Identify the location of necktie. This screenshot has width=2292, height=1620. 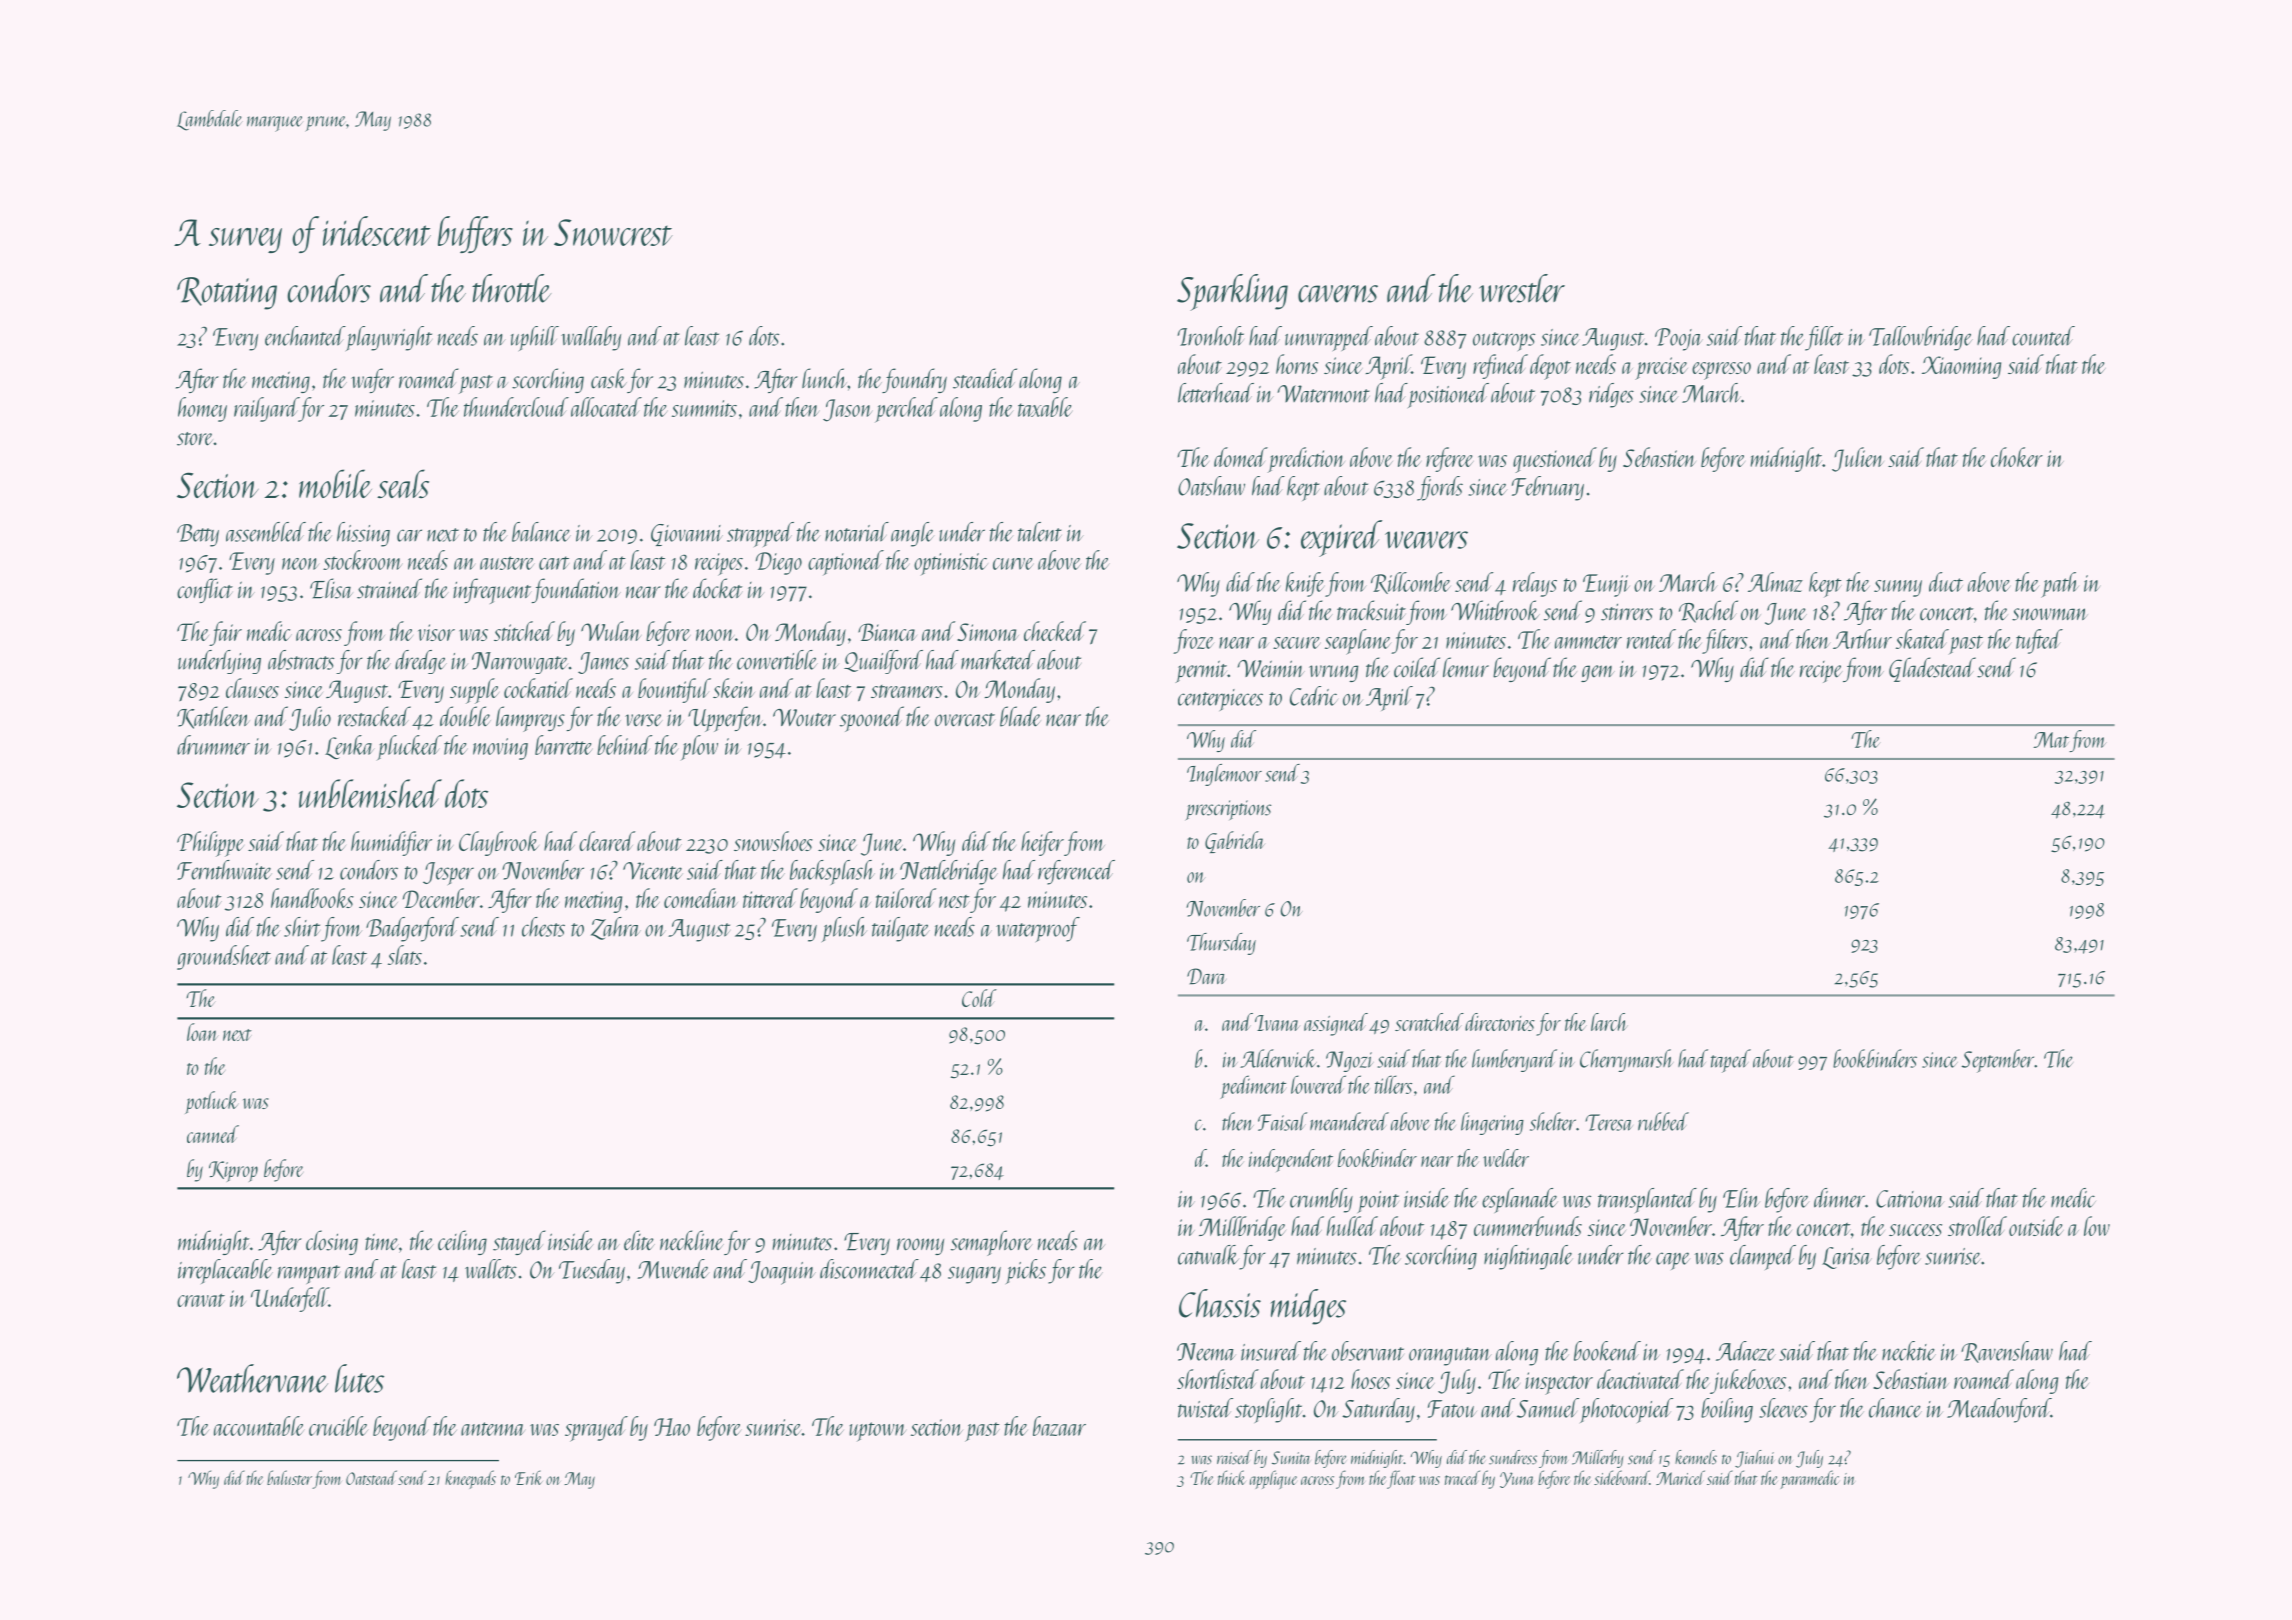
(1909, 1351).
